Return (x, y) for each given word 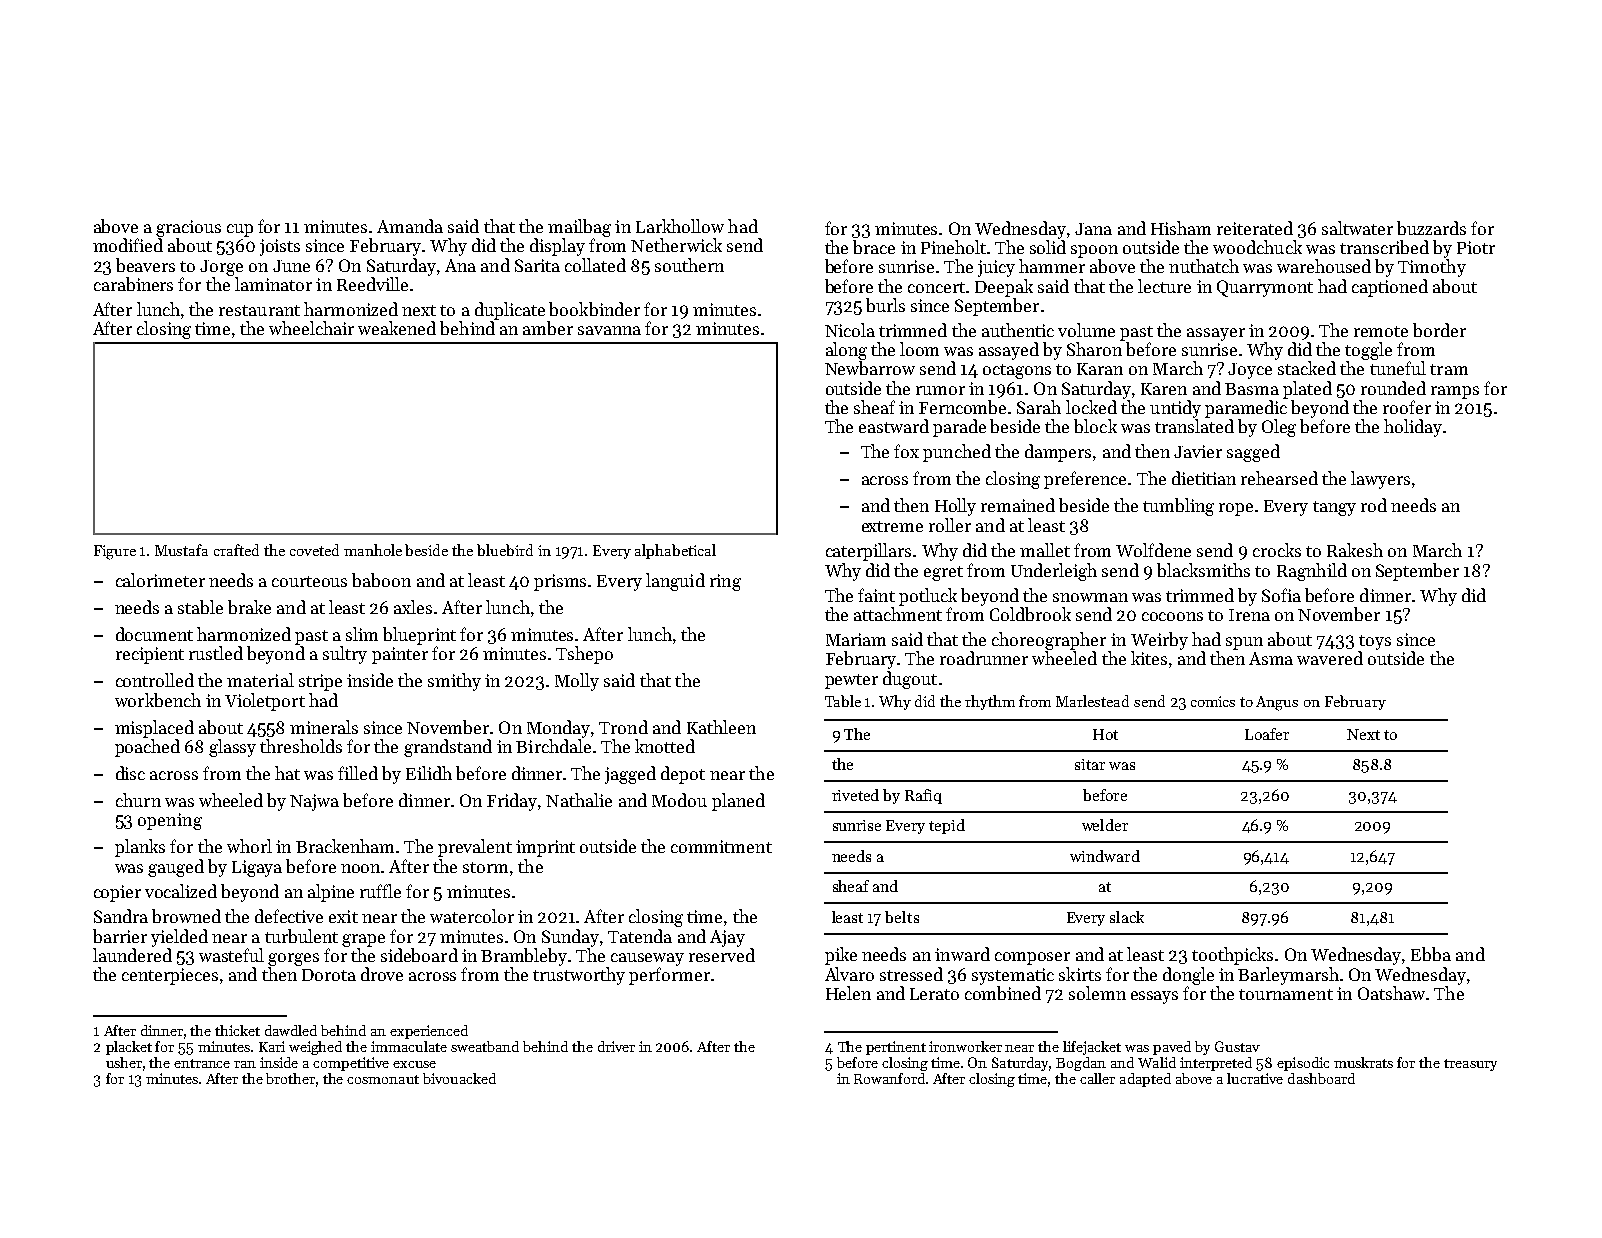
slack (1127, 917)
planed (738, 802)
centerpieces (170, 976)
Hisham (1181, 228)
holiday (1413, 428)
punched (957, 453)
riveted (855, 795)
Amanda (410, 226)
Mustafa (181, 550)
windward (1105, 856)
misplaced (154, 729)
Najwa (314, 802)
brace (874, 247)
